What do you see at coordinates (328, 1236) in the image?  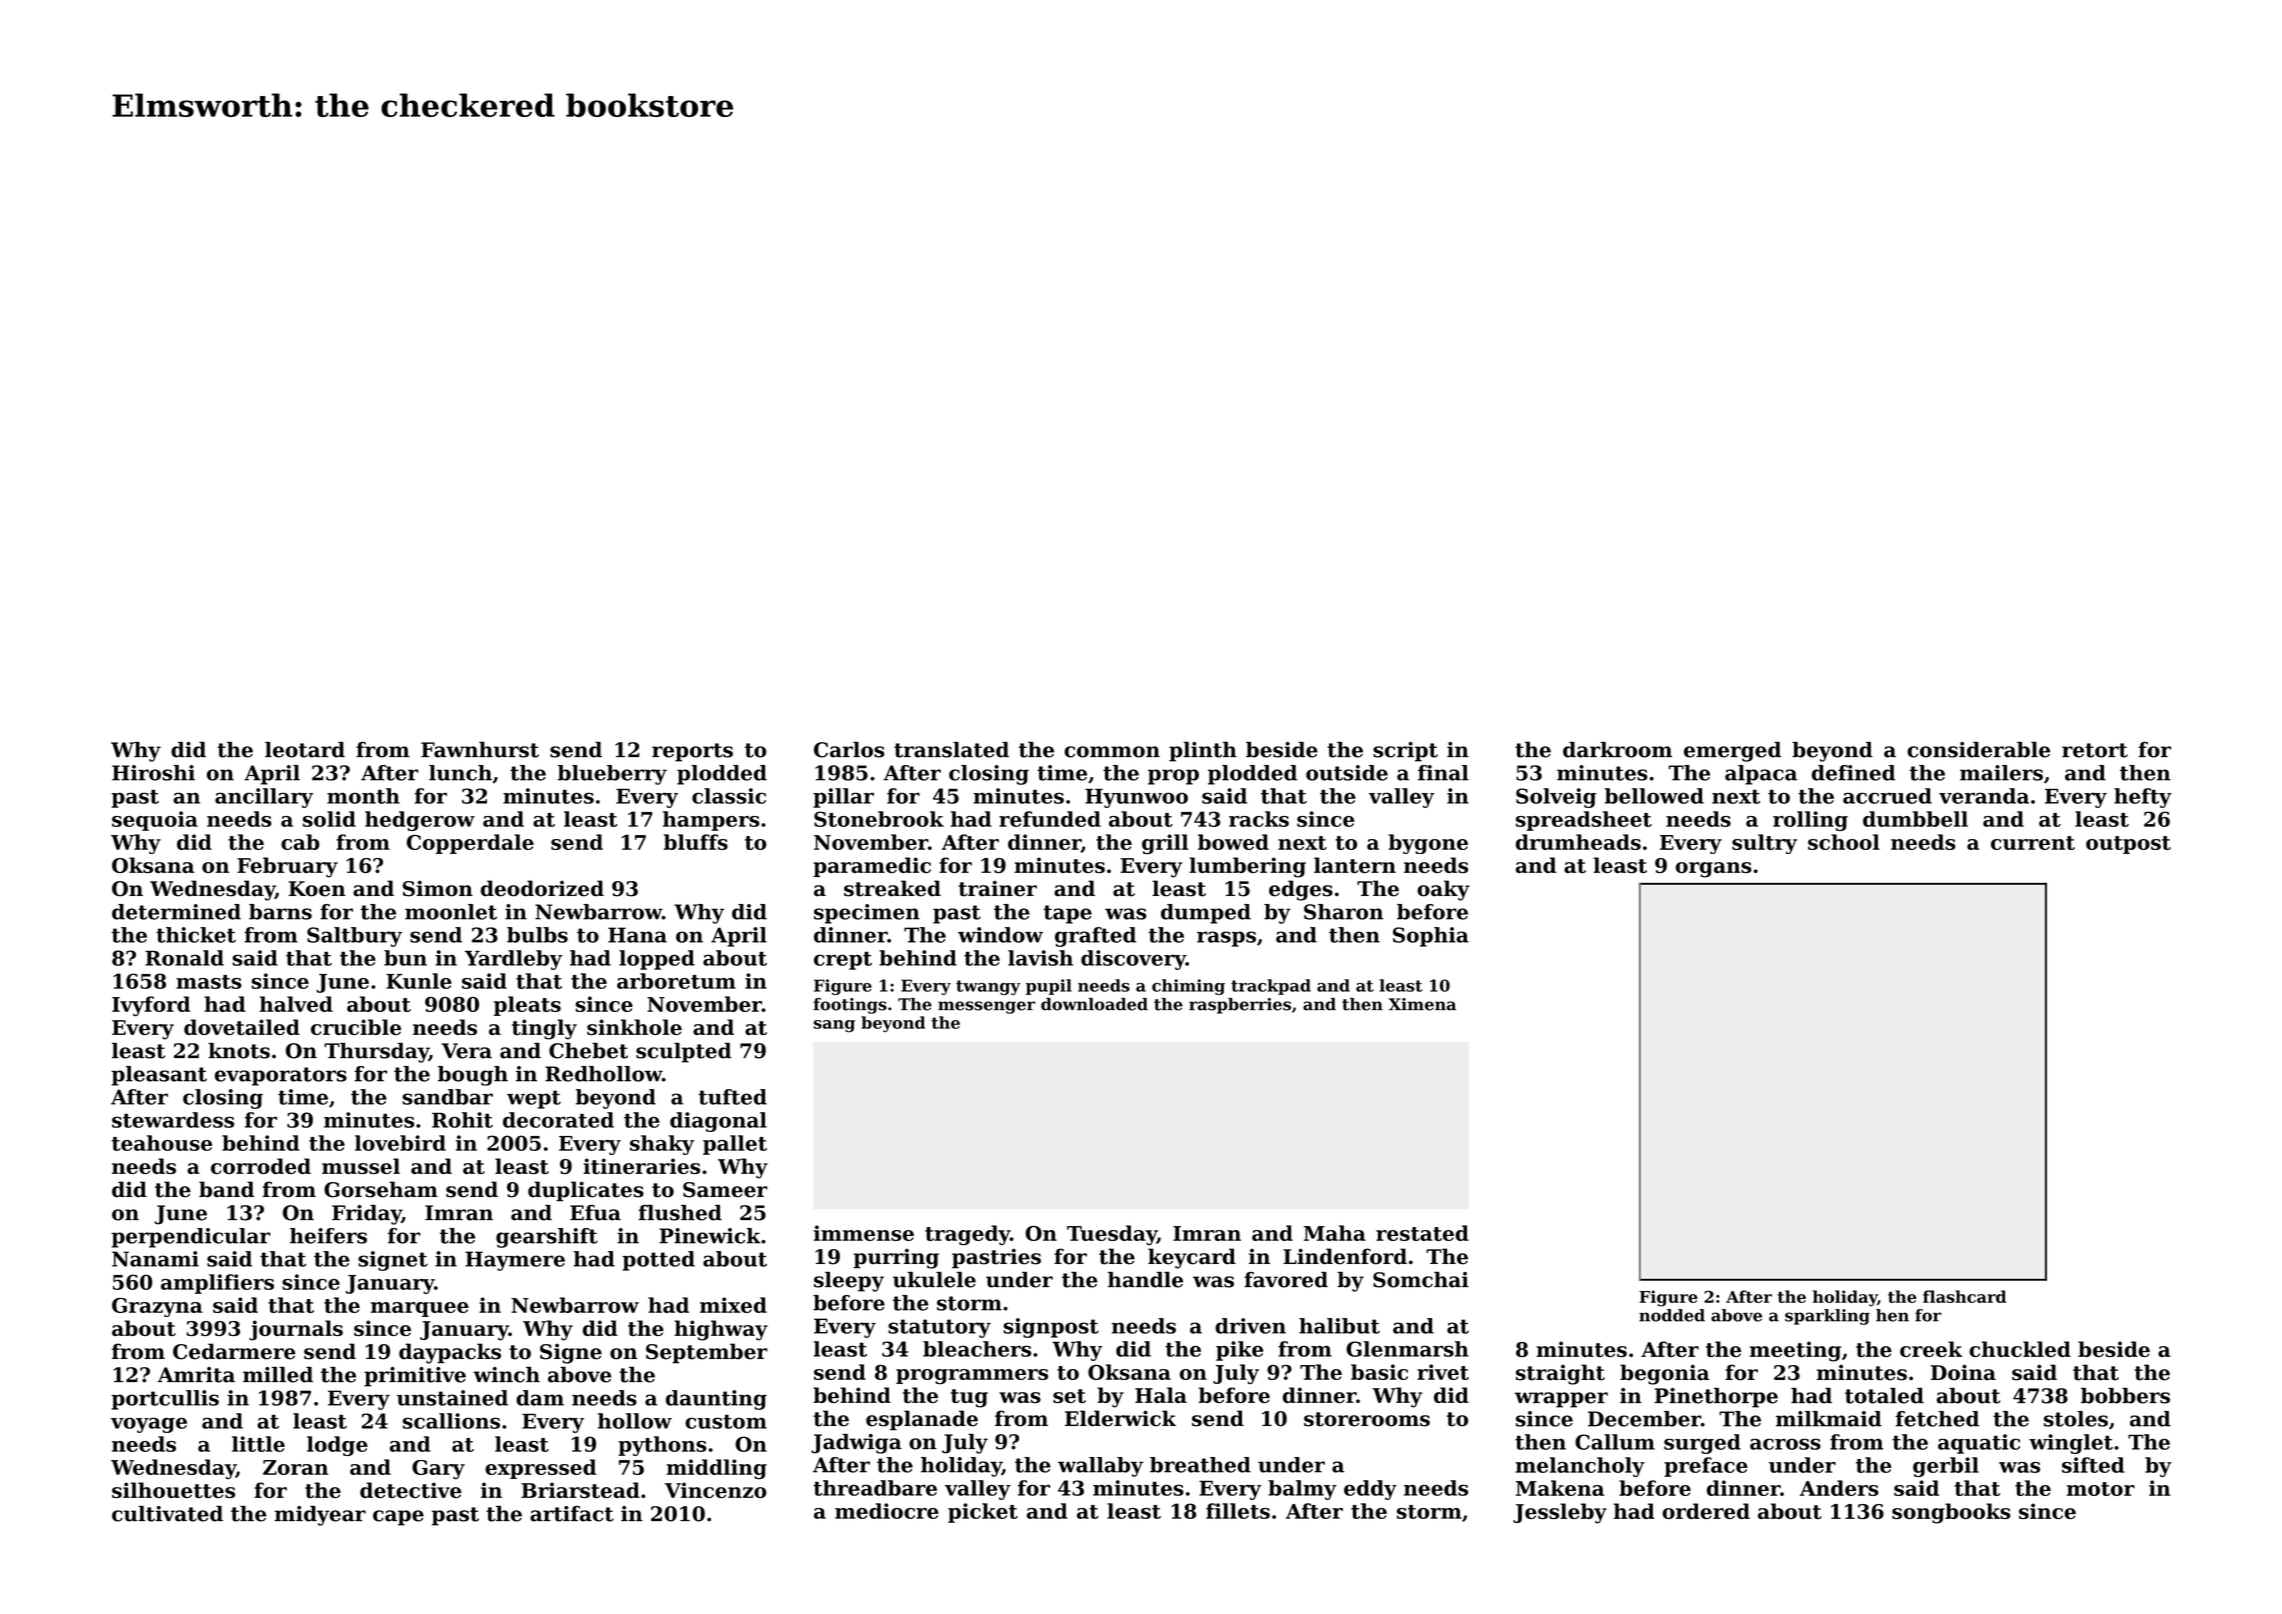 I see `heifers` at bounding box center [328, 1236].
